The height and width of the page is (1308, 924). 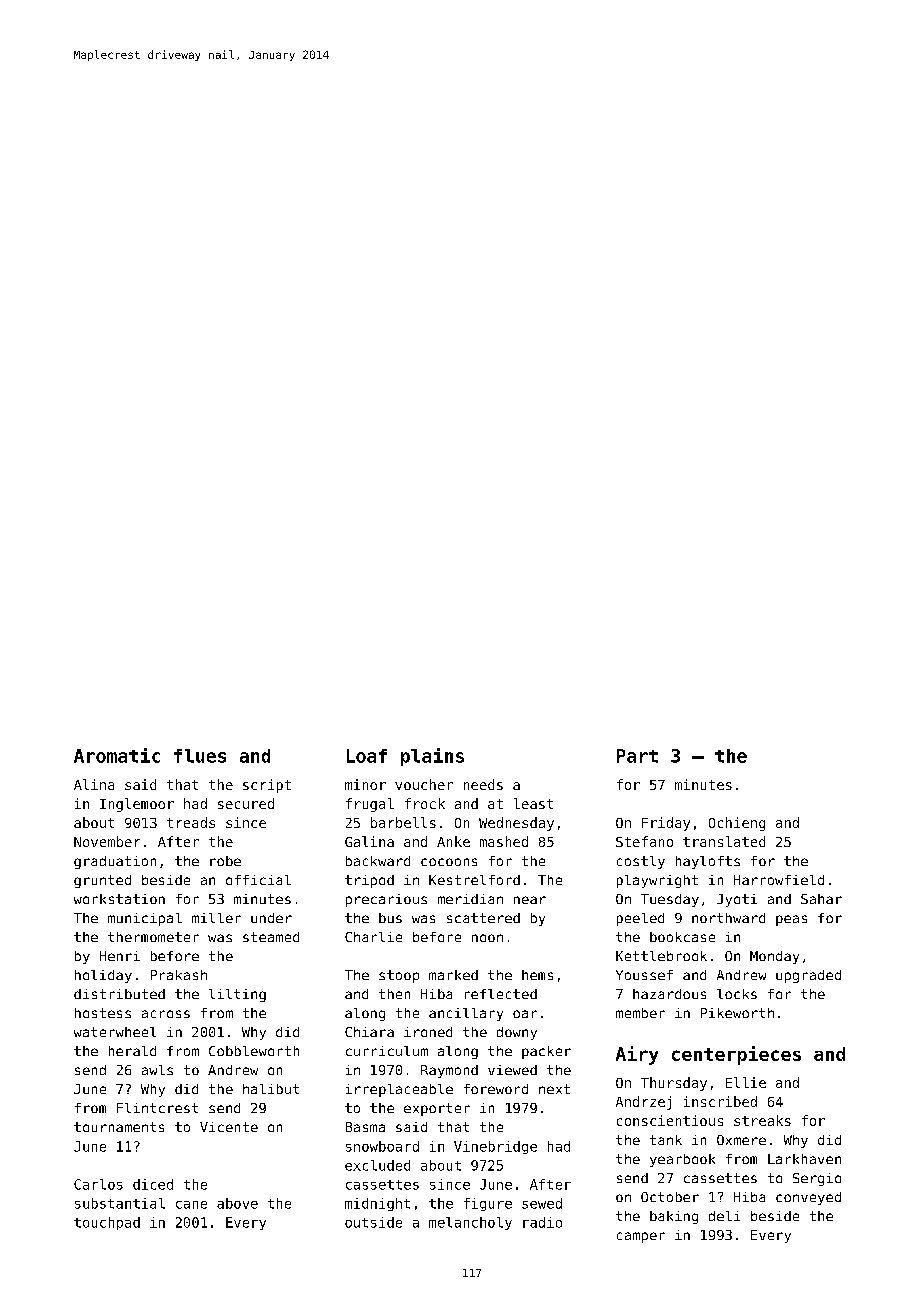 I want to click on peas, so click(x=791, y=920).
